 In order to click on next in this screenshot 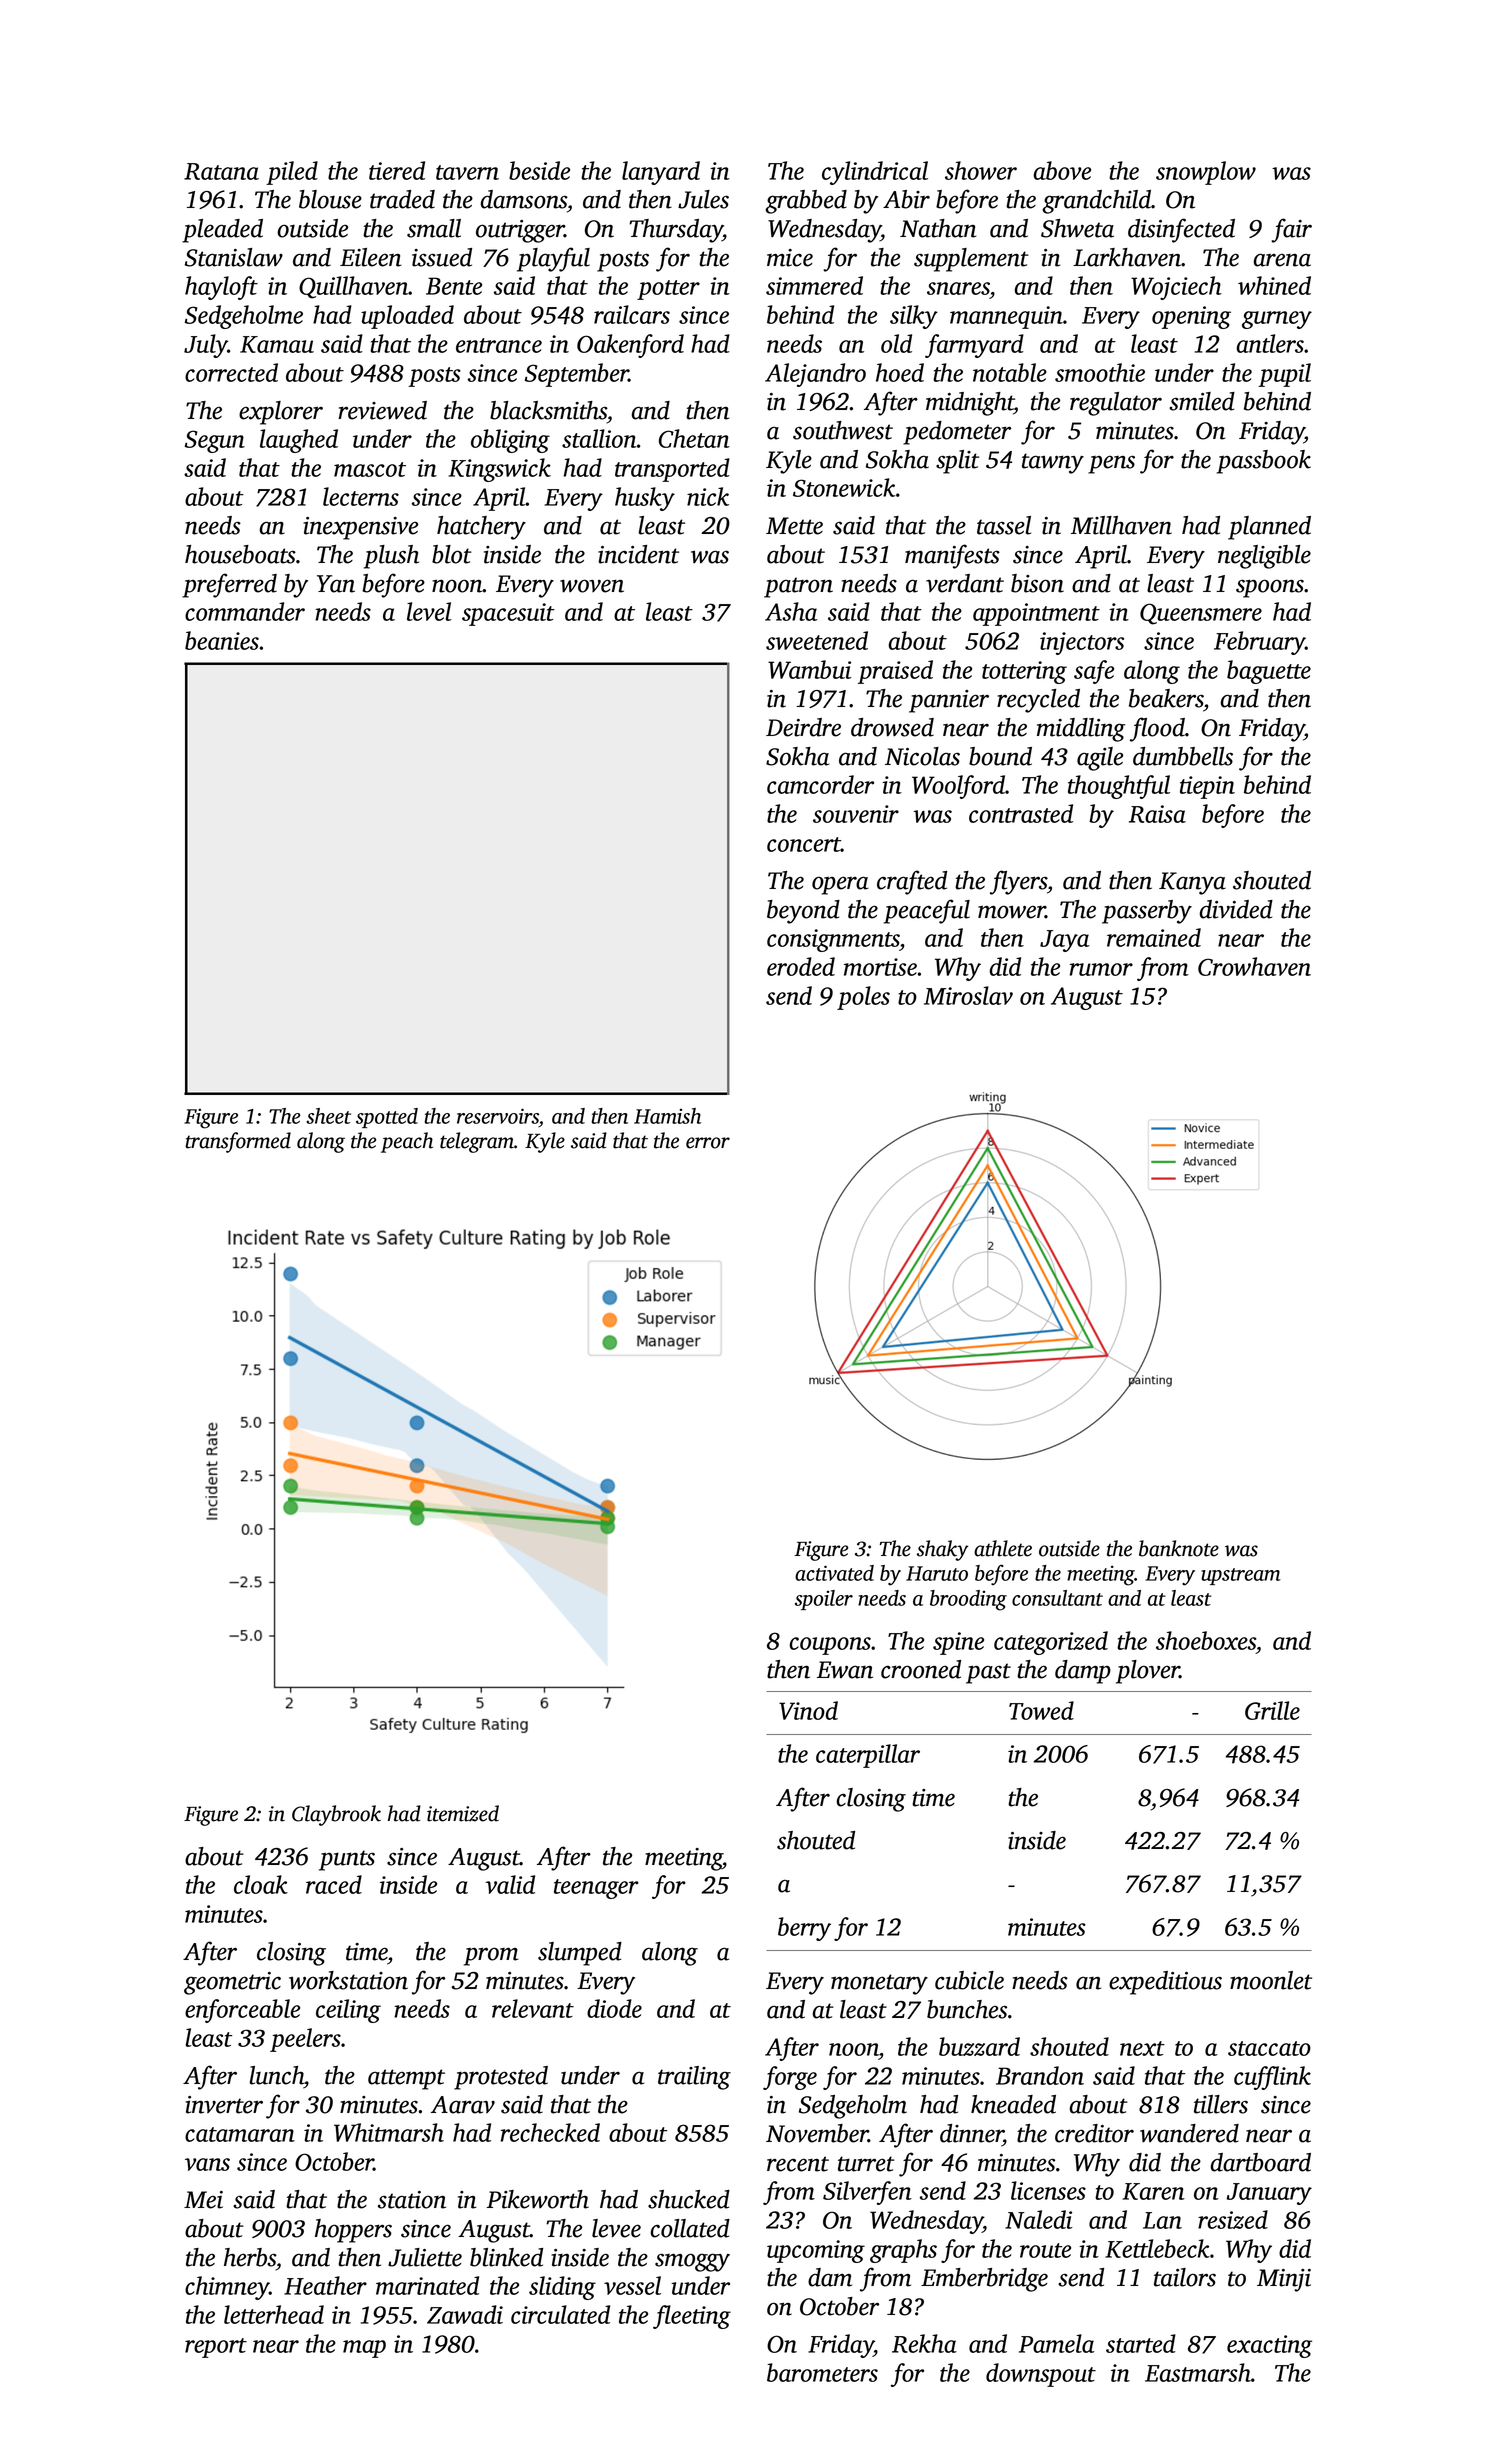, I will do `click(1142, 2048)`.
